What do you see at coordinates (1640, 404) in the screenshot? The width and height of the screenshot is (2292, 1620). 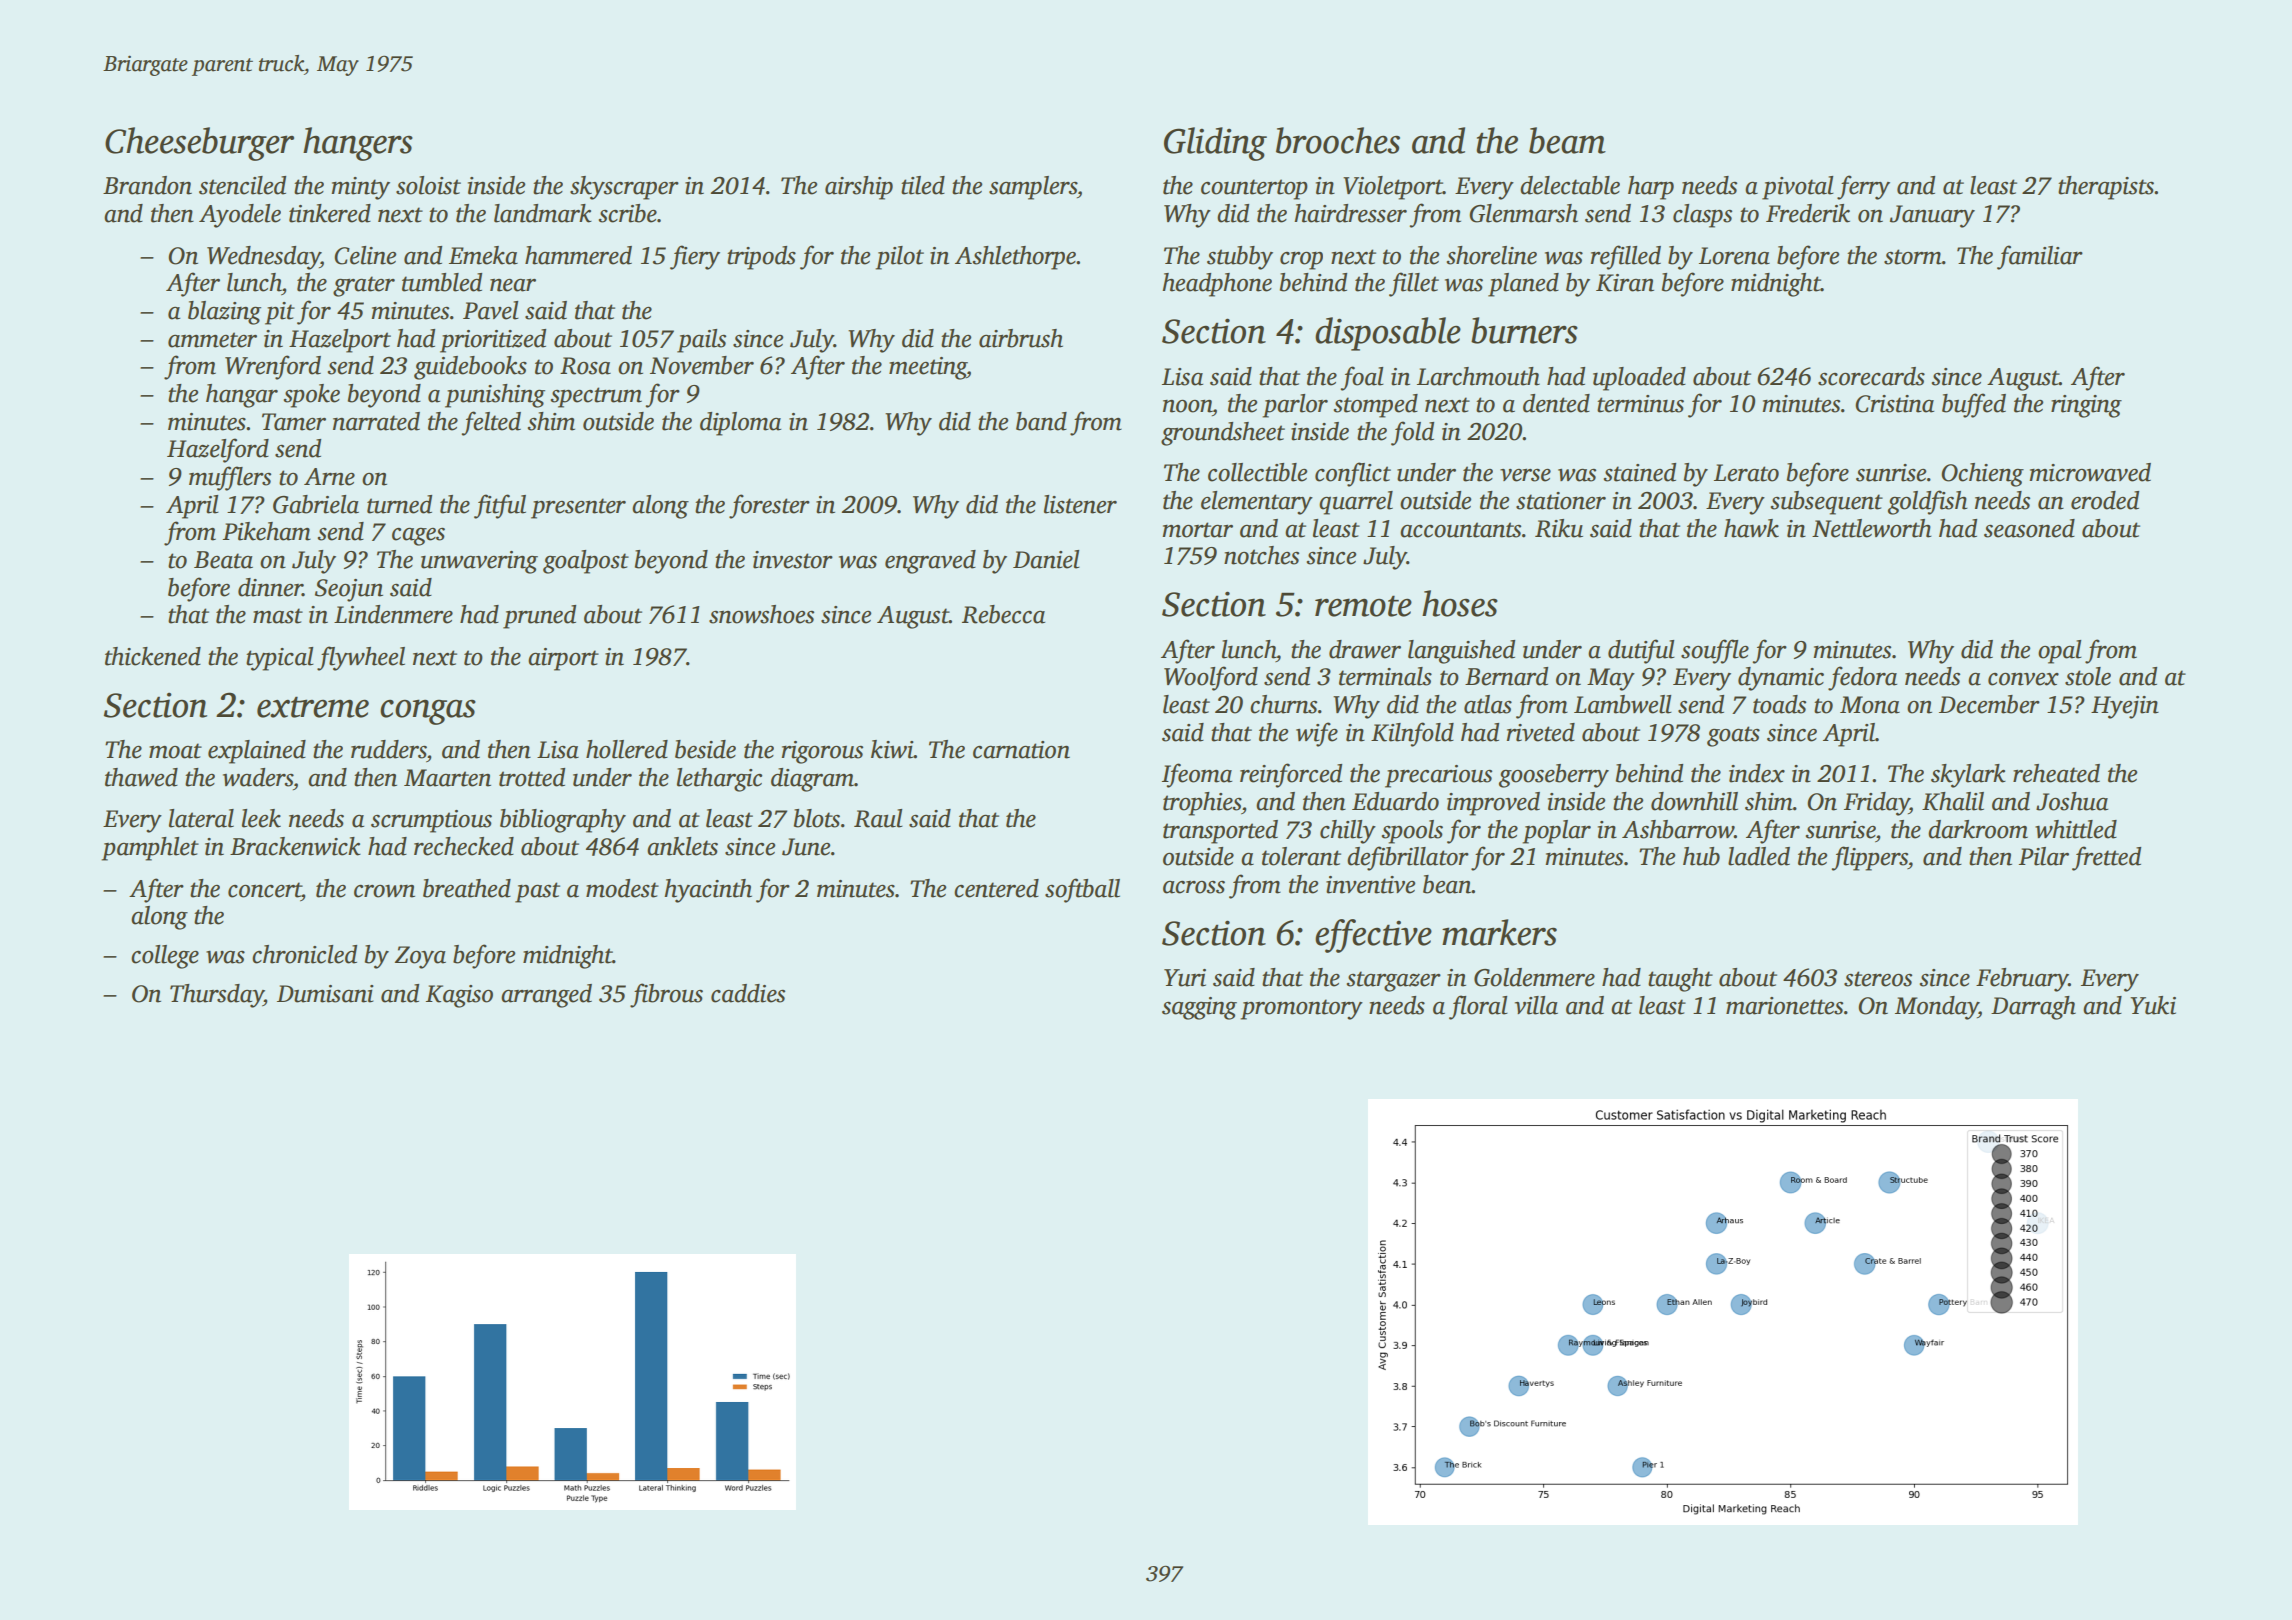 I see `terminus` at bounding box center [1640, 404].
